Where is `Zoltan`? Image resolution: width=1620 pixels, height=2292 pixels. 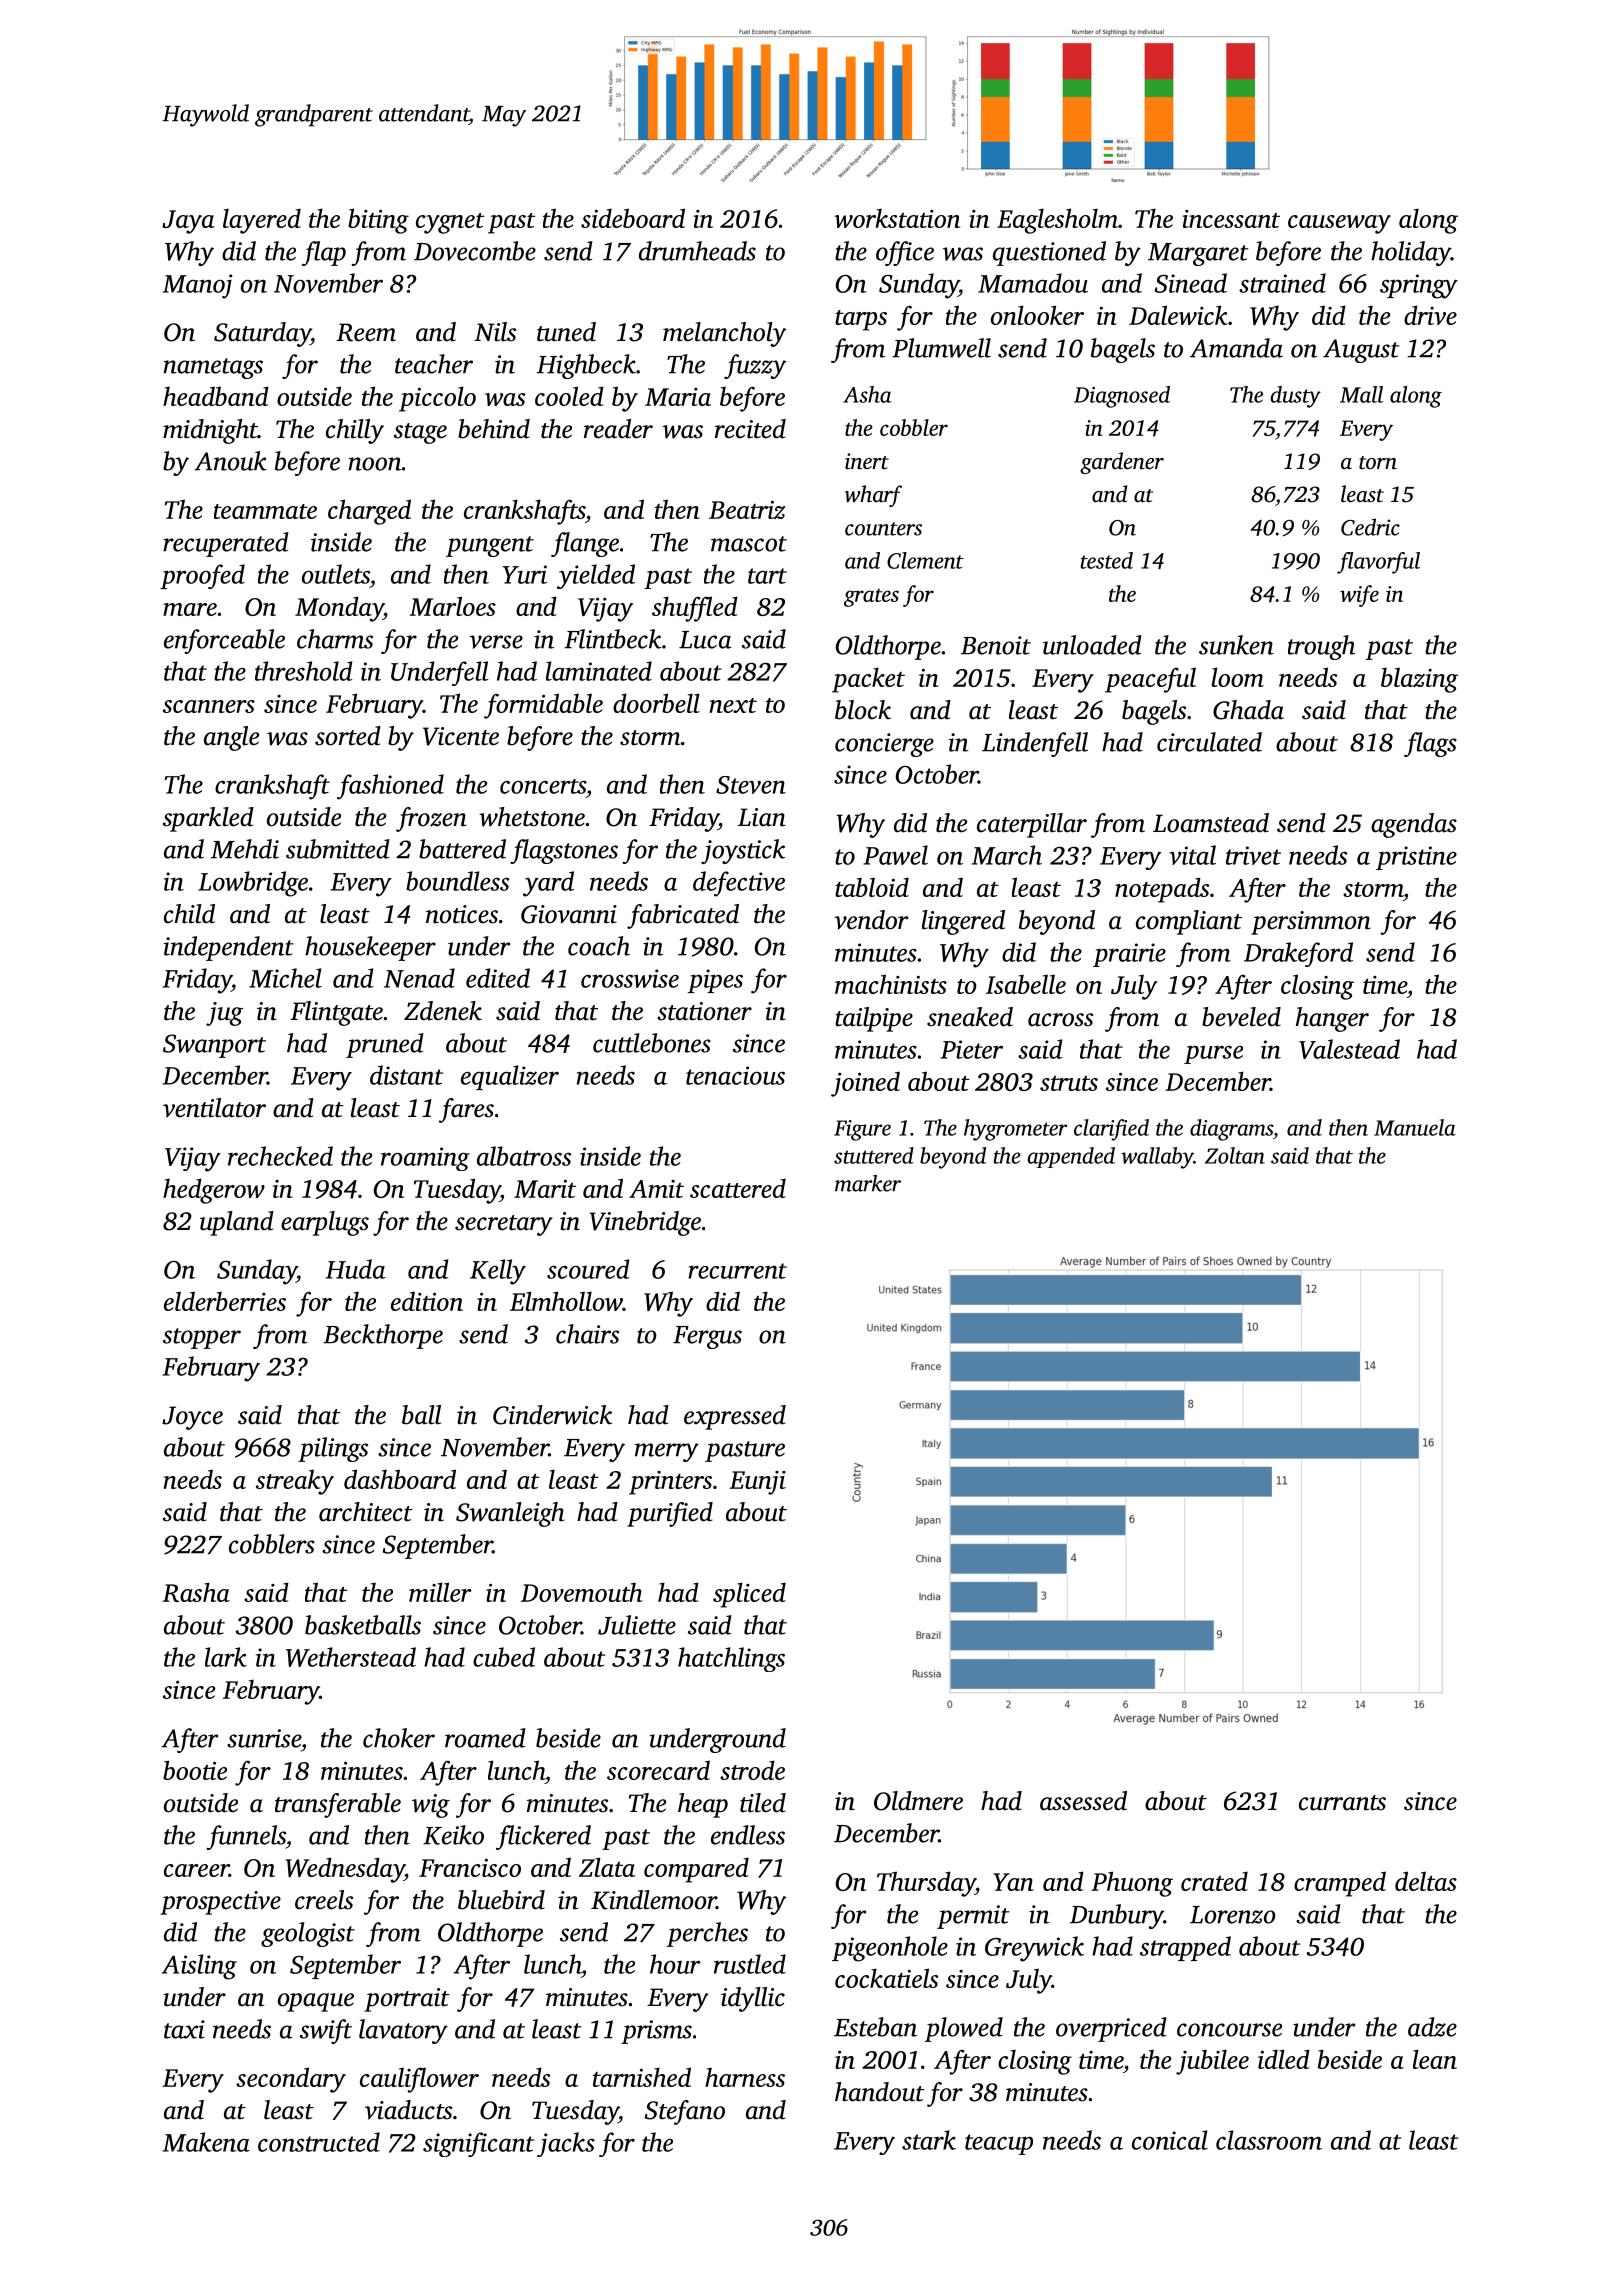 Zoltan is located at coordinates (1235, 1155).
